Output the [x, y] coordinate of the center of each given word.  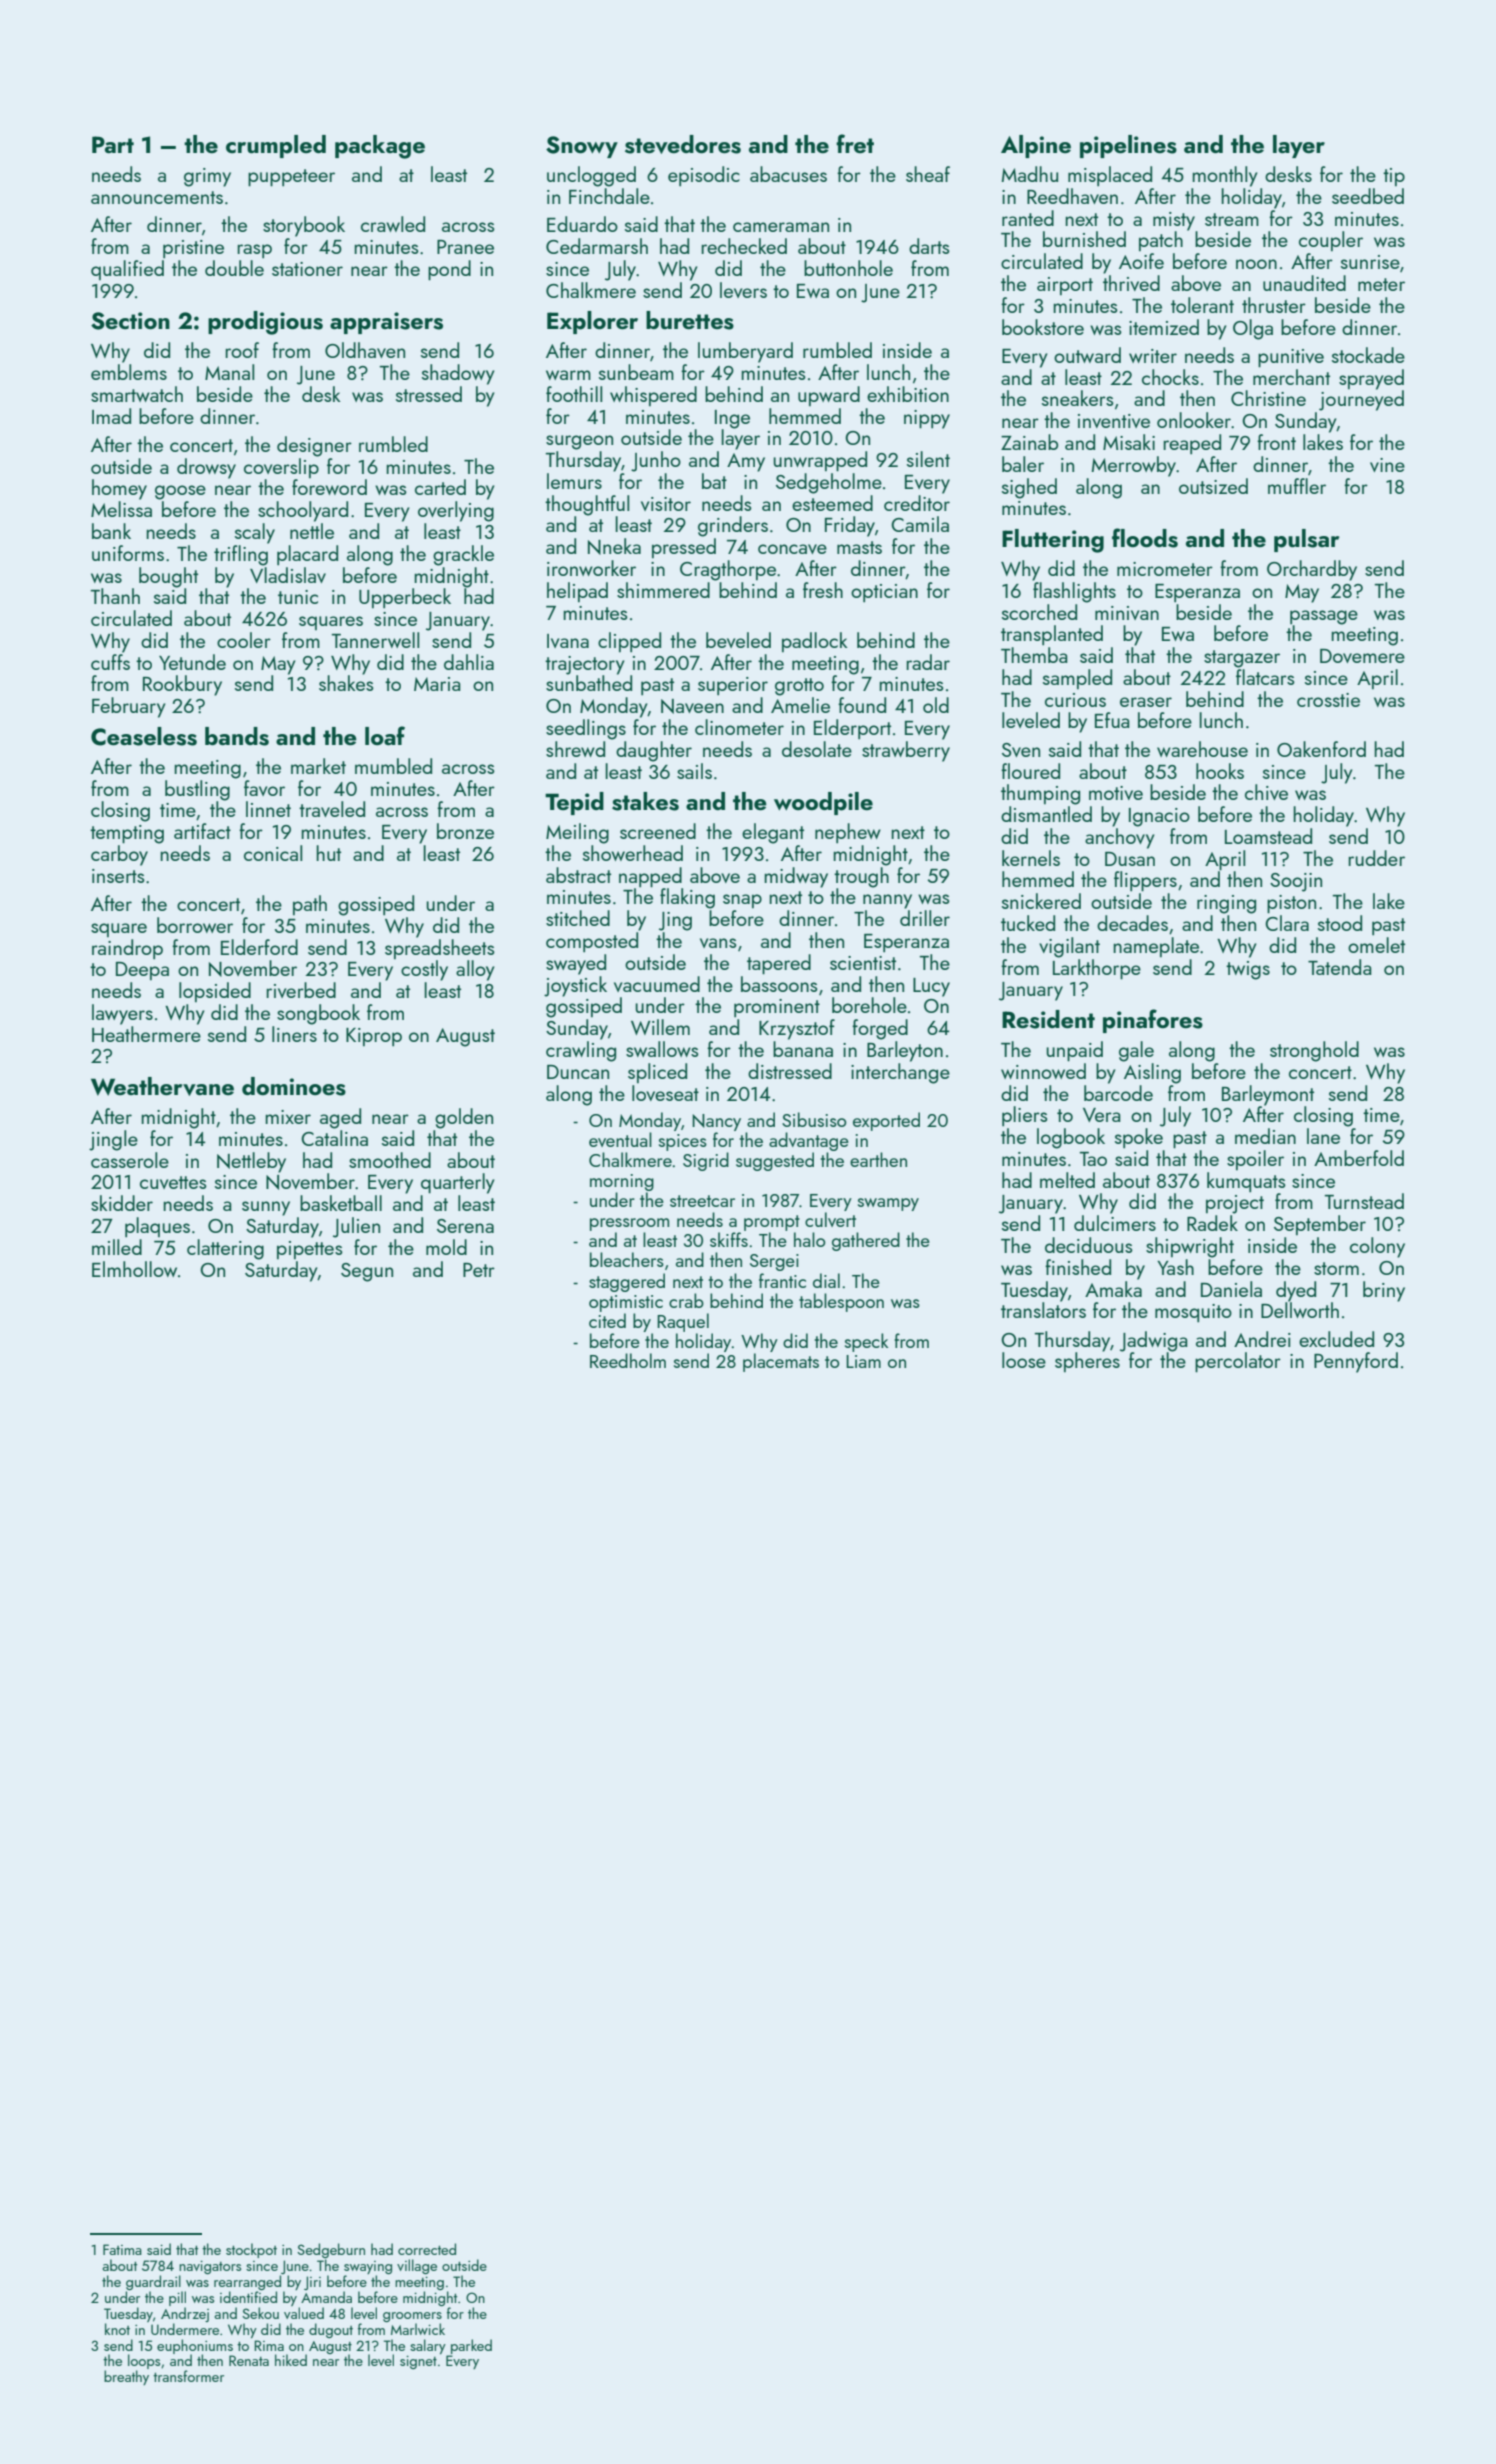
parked [471, 2346]
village [417, 2266]
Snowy [582, 147]
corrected [427, 2249]
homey [119, 489]
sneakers [1078, 398]
